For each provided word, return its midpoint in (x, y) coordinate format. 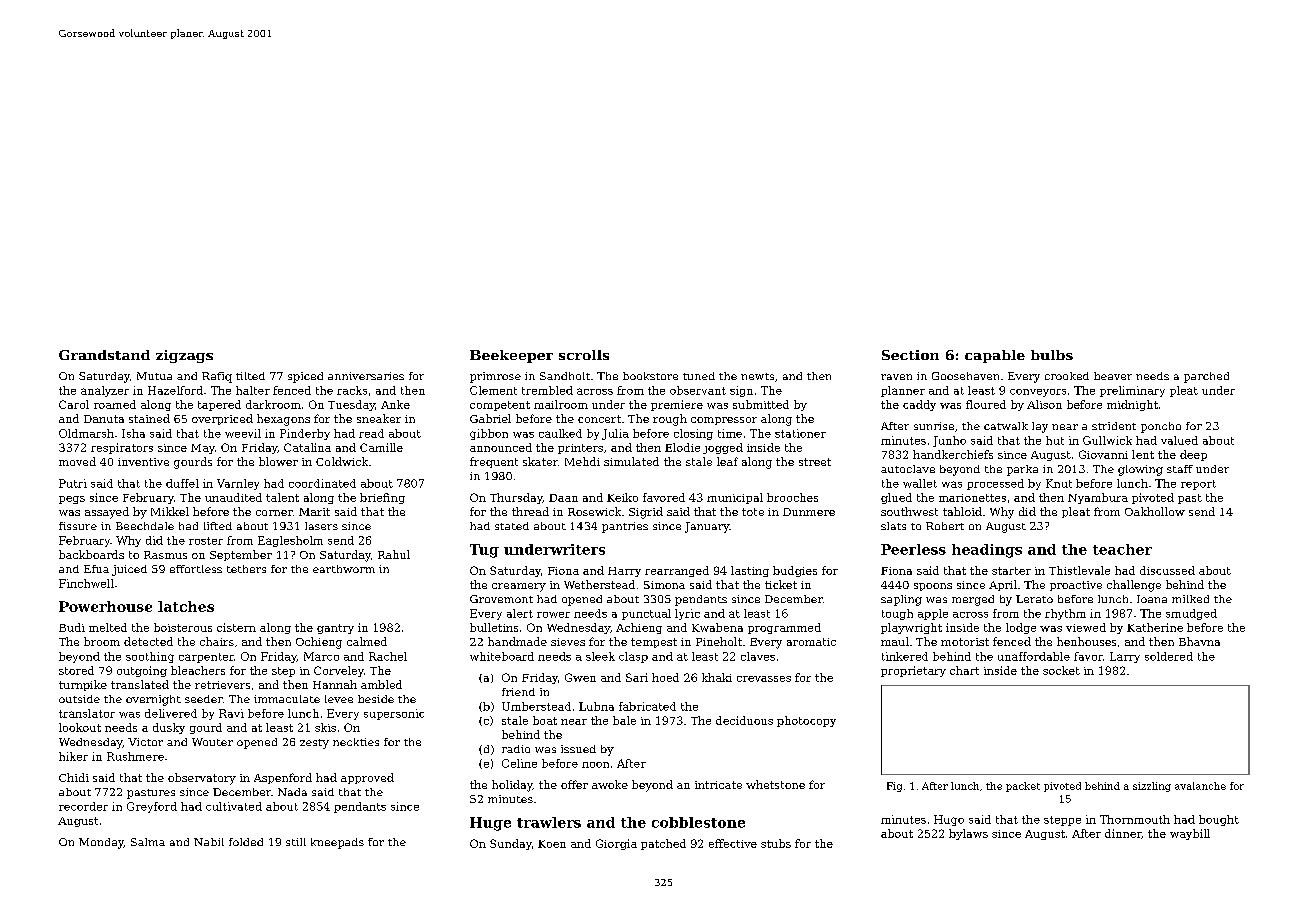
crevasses (764, 679)
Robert (945, 526)
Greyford (152, 807)
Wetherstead (599, 584)
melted (108, 627)
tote (753, 512)
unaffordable (1034, 656)
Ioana (1152, 599)
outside (79, 699)
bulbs (1052, 355)
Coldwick (342, 461)
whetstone (775, 784)
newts (757, 376)
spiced (305, 377)
